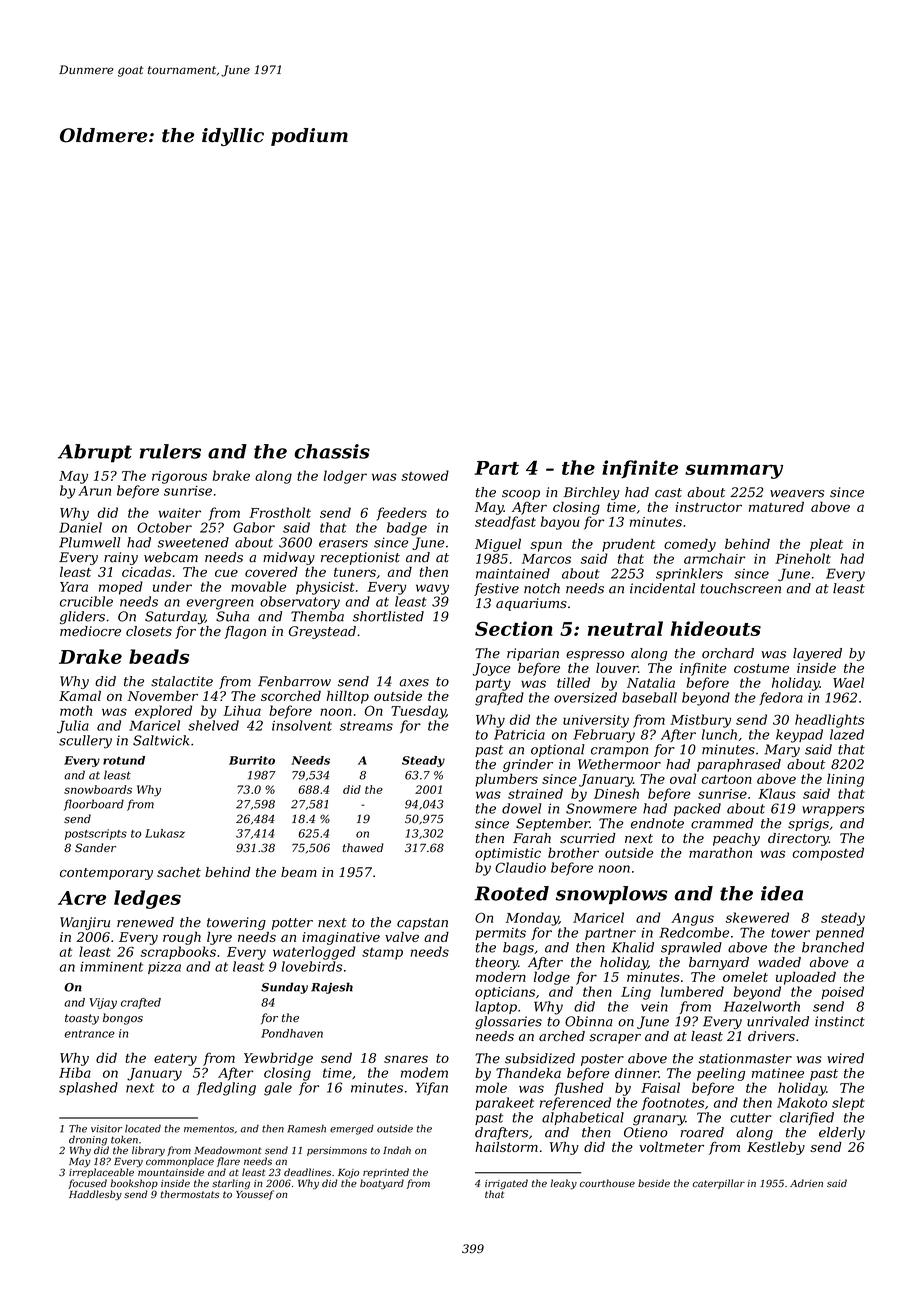  What do you see at coordinates (797, 494) in the screenshot?
I see `weavers` at bounding box center [797, 494].
